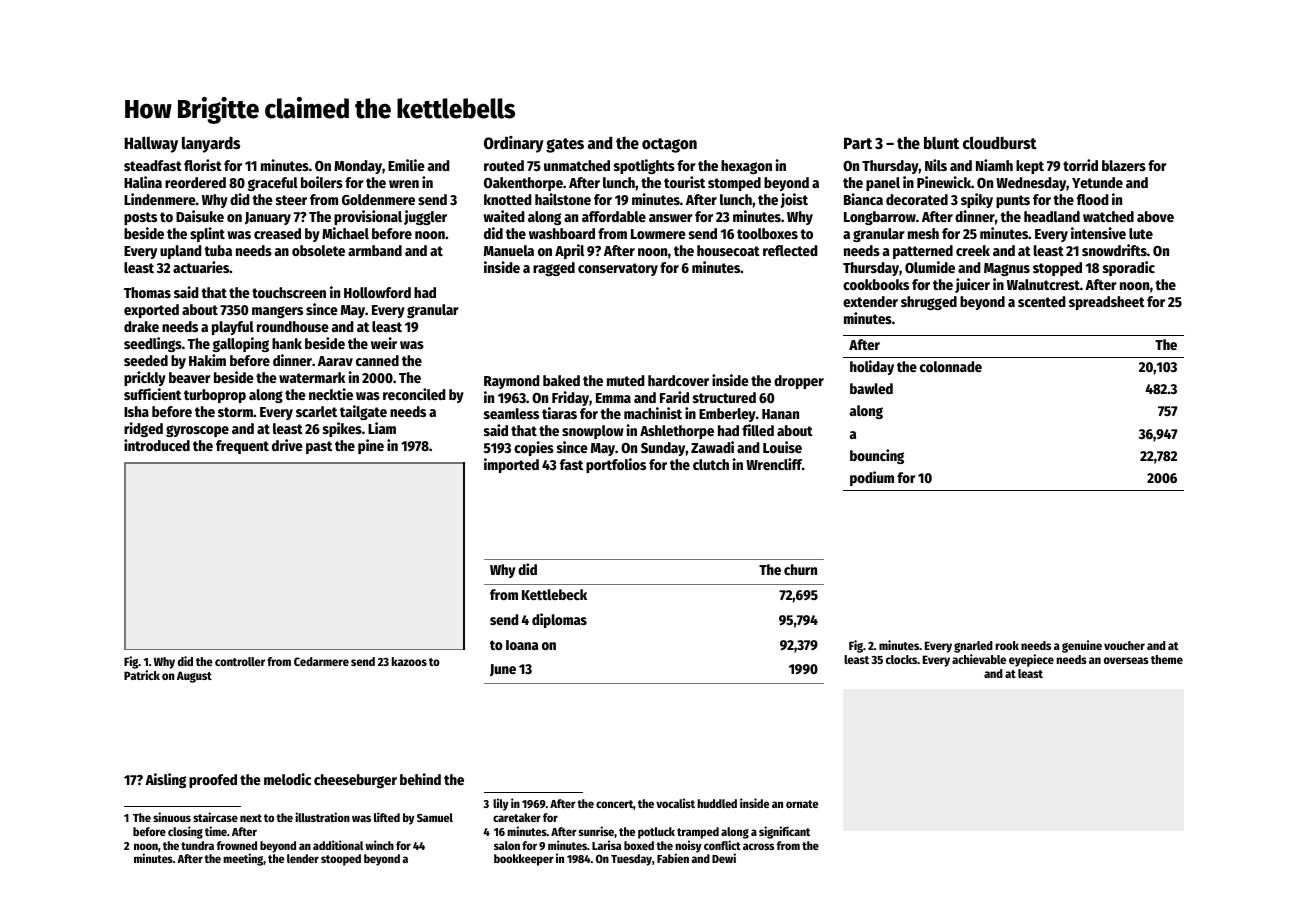 Image resolution: width=1308 pixels, height=924 pixels. I want to click on octagon, so click(669, 145).
